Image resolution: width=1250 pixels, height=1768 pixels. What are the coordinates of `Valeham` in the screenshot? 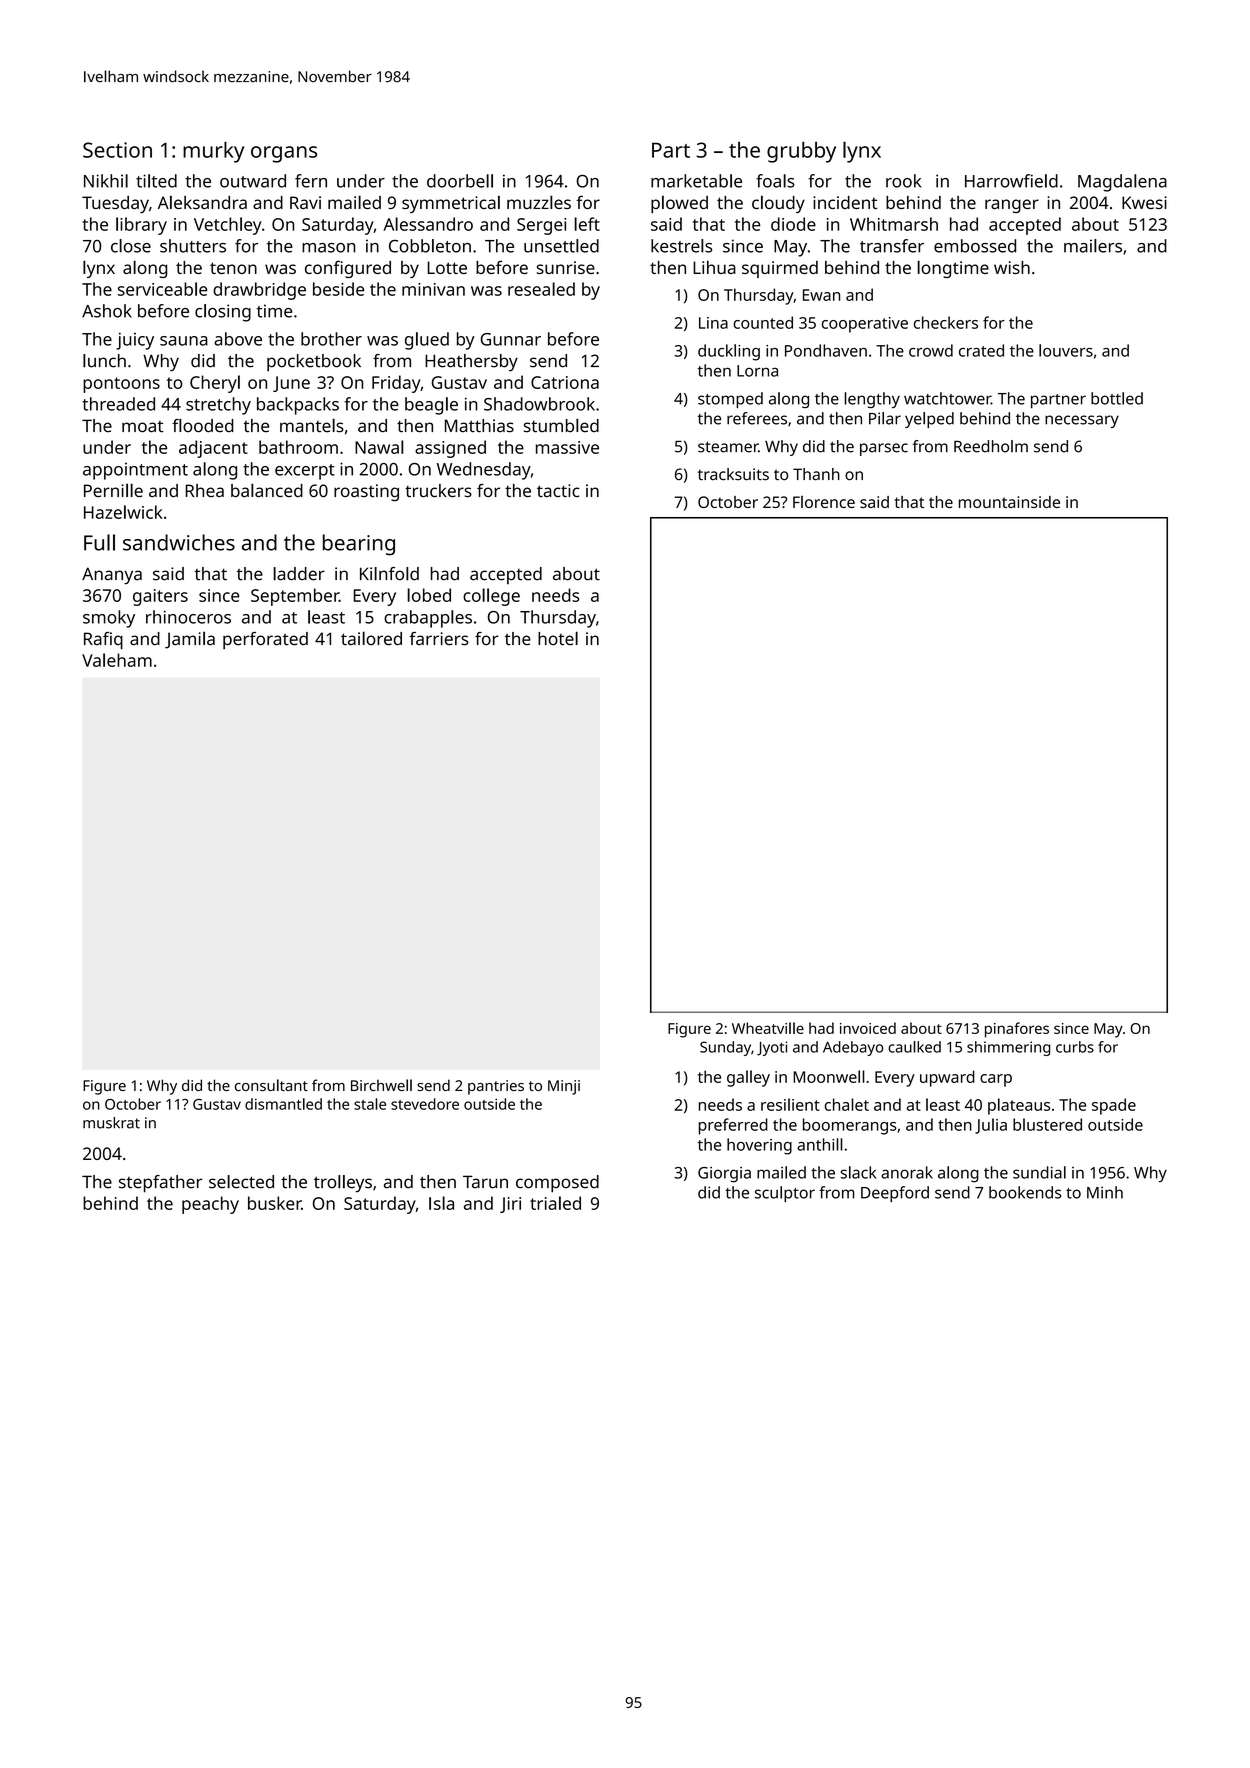 It's located at (117, 660).
